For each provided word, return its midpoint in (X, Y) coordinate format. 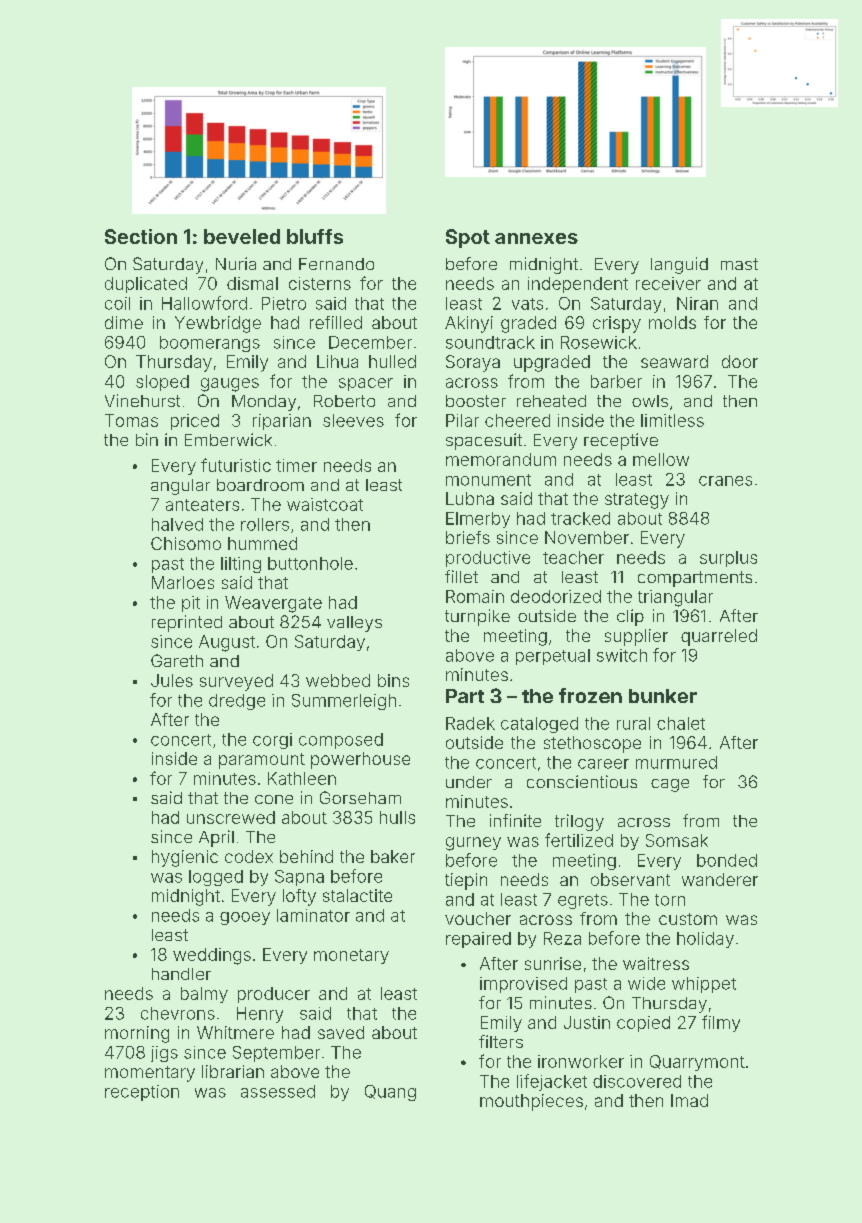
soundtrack (490, 342)
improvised (523, 985)
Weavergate (273, 604)
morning (137, 1034)
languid (679, 265)
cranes (725, 481)
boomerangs (210, 344)
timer (296, 465)
